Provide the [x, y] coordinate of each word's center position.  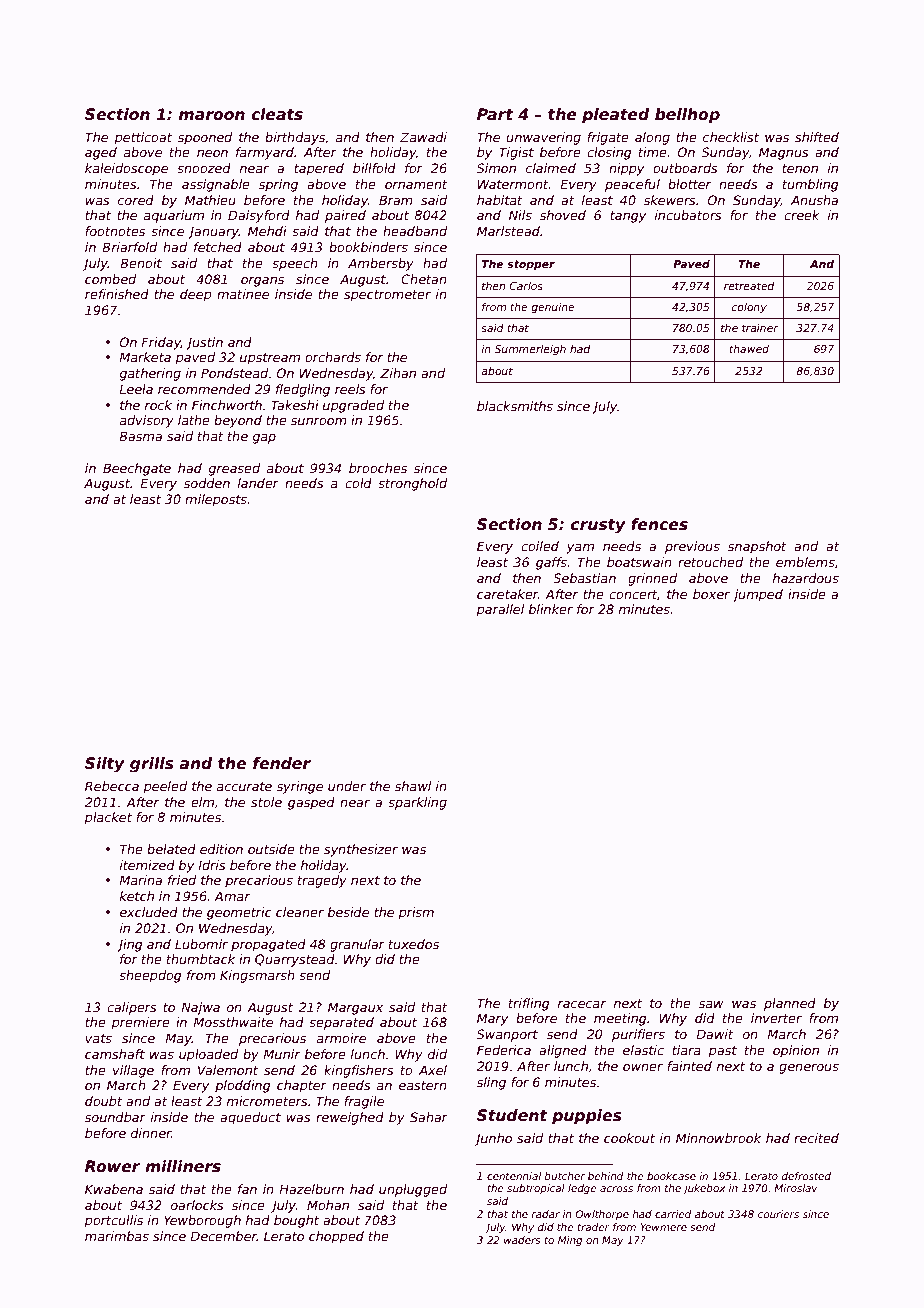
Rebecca [112, 786]
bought [296, 1221]
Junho [493, 1139]
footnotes [115, 231]
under [347, 786]
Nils [520, 215]
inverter [776, 1018]
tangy [628, 217]
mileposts [216, 500]
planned [790, 1004]
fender [282, 763]
